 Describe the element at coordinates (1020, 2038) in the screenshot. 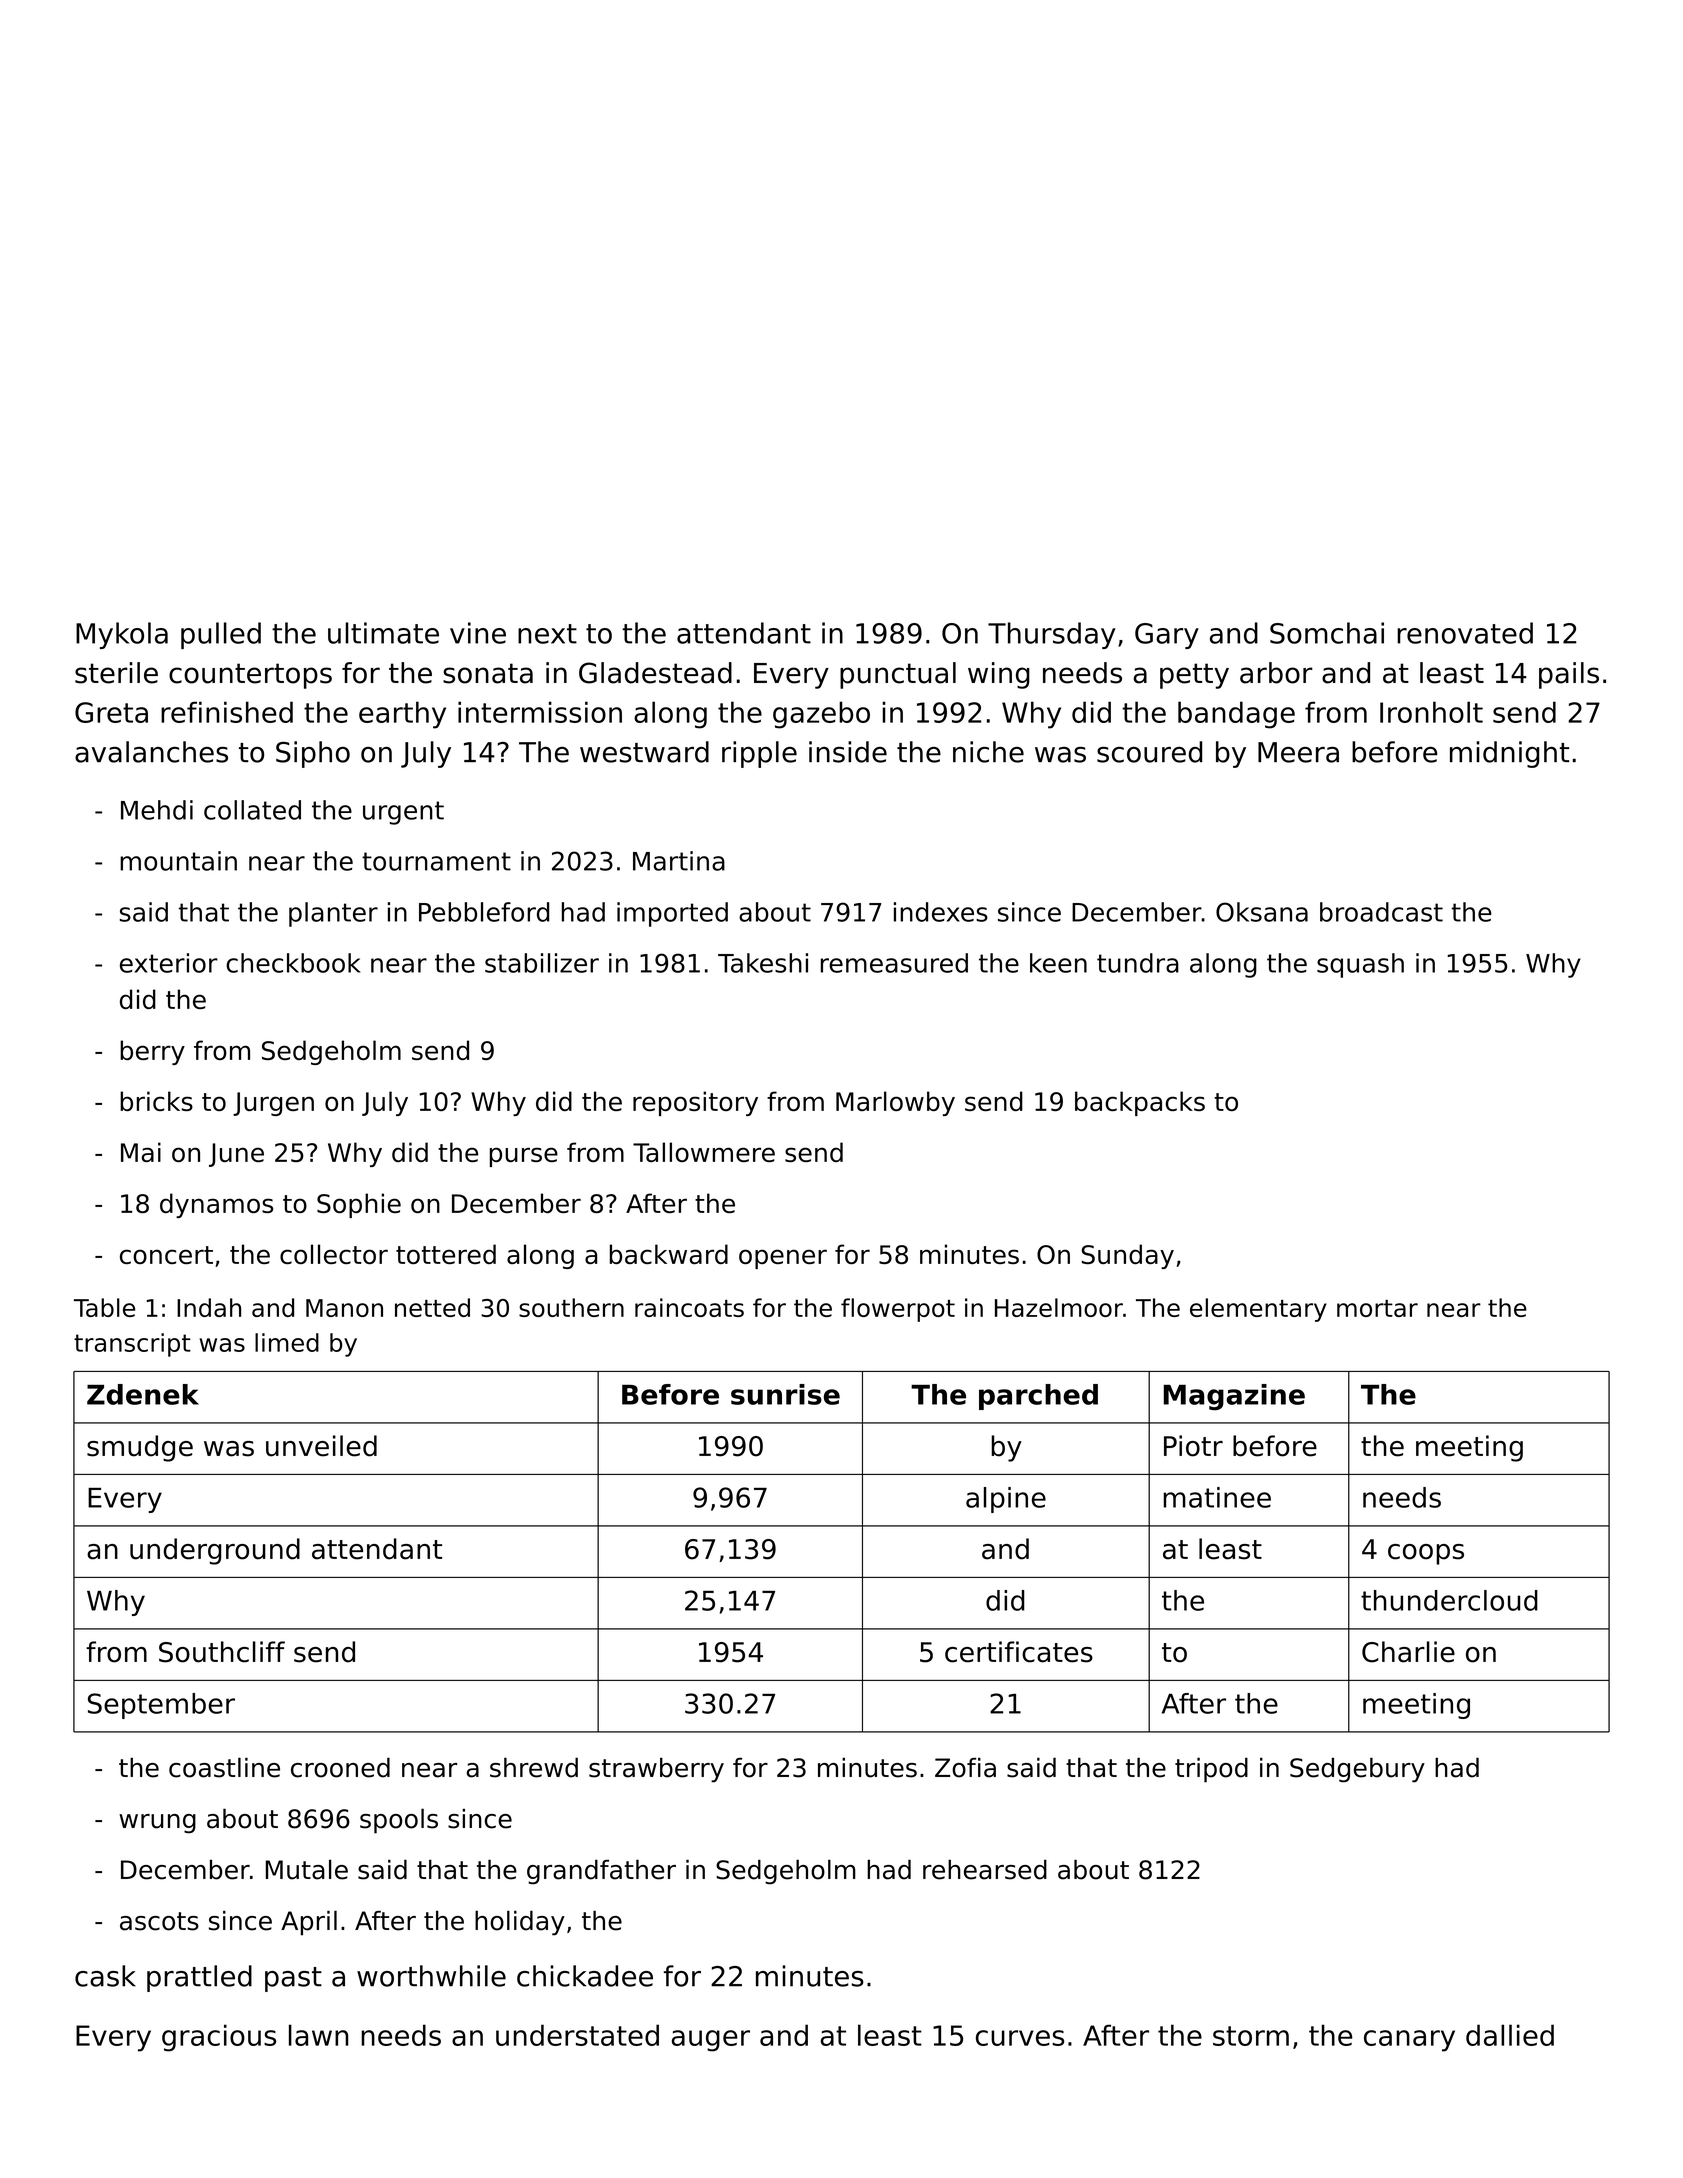

I see `curves` at that location.
